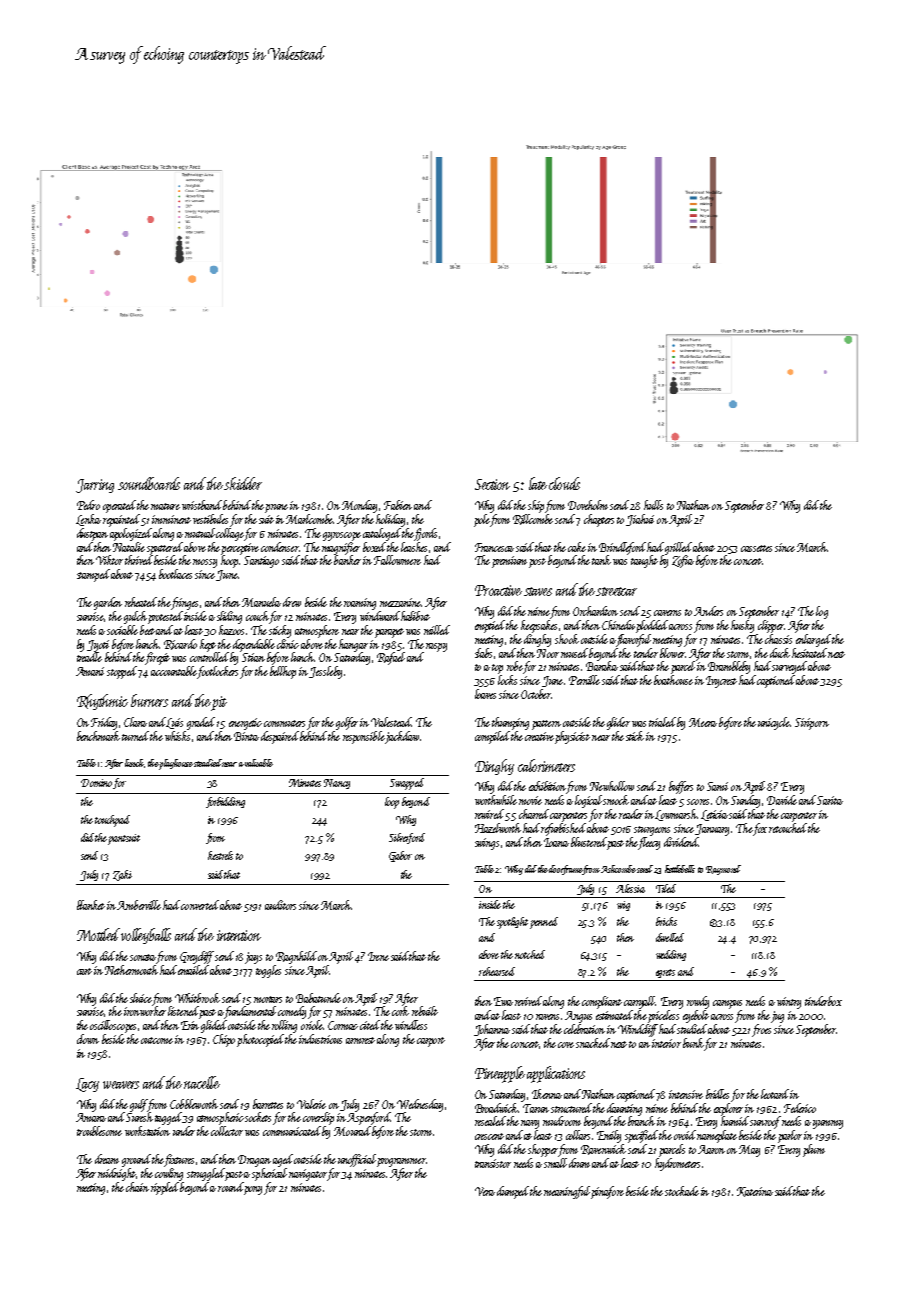  I want to click on cassettes, so click(756, 548).
